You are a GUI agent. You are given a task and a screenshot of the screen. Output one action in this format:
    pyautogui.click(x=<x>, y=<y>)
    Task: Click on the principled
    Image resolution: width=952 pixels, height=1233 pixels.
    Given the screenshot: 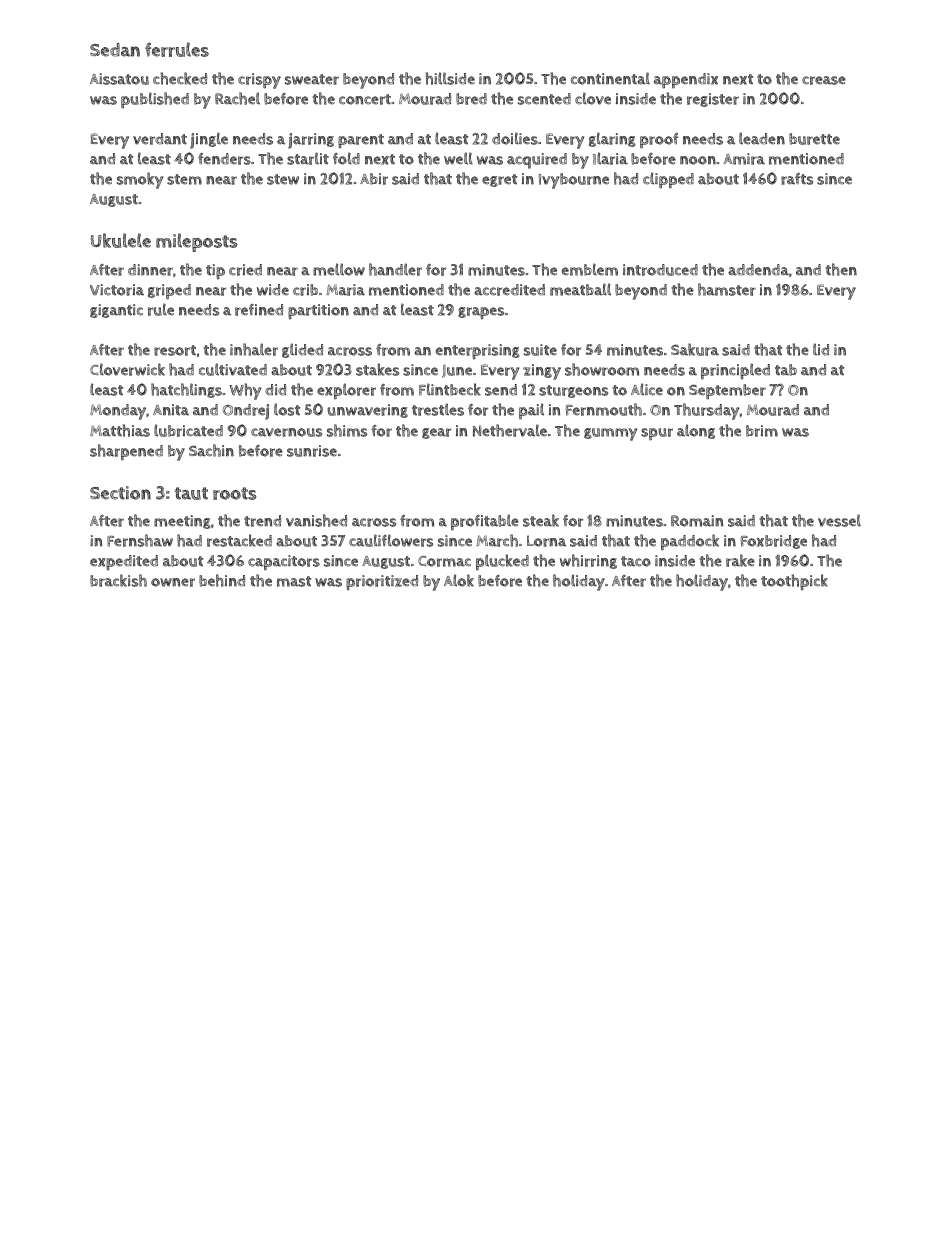 What is the action you would take?
    pyautogui.click(x=735, y=371)
